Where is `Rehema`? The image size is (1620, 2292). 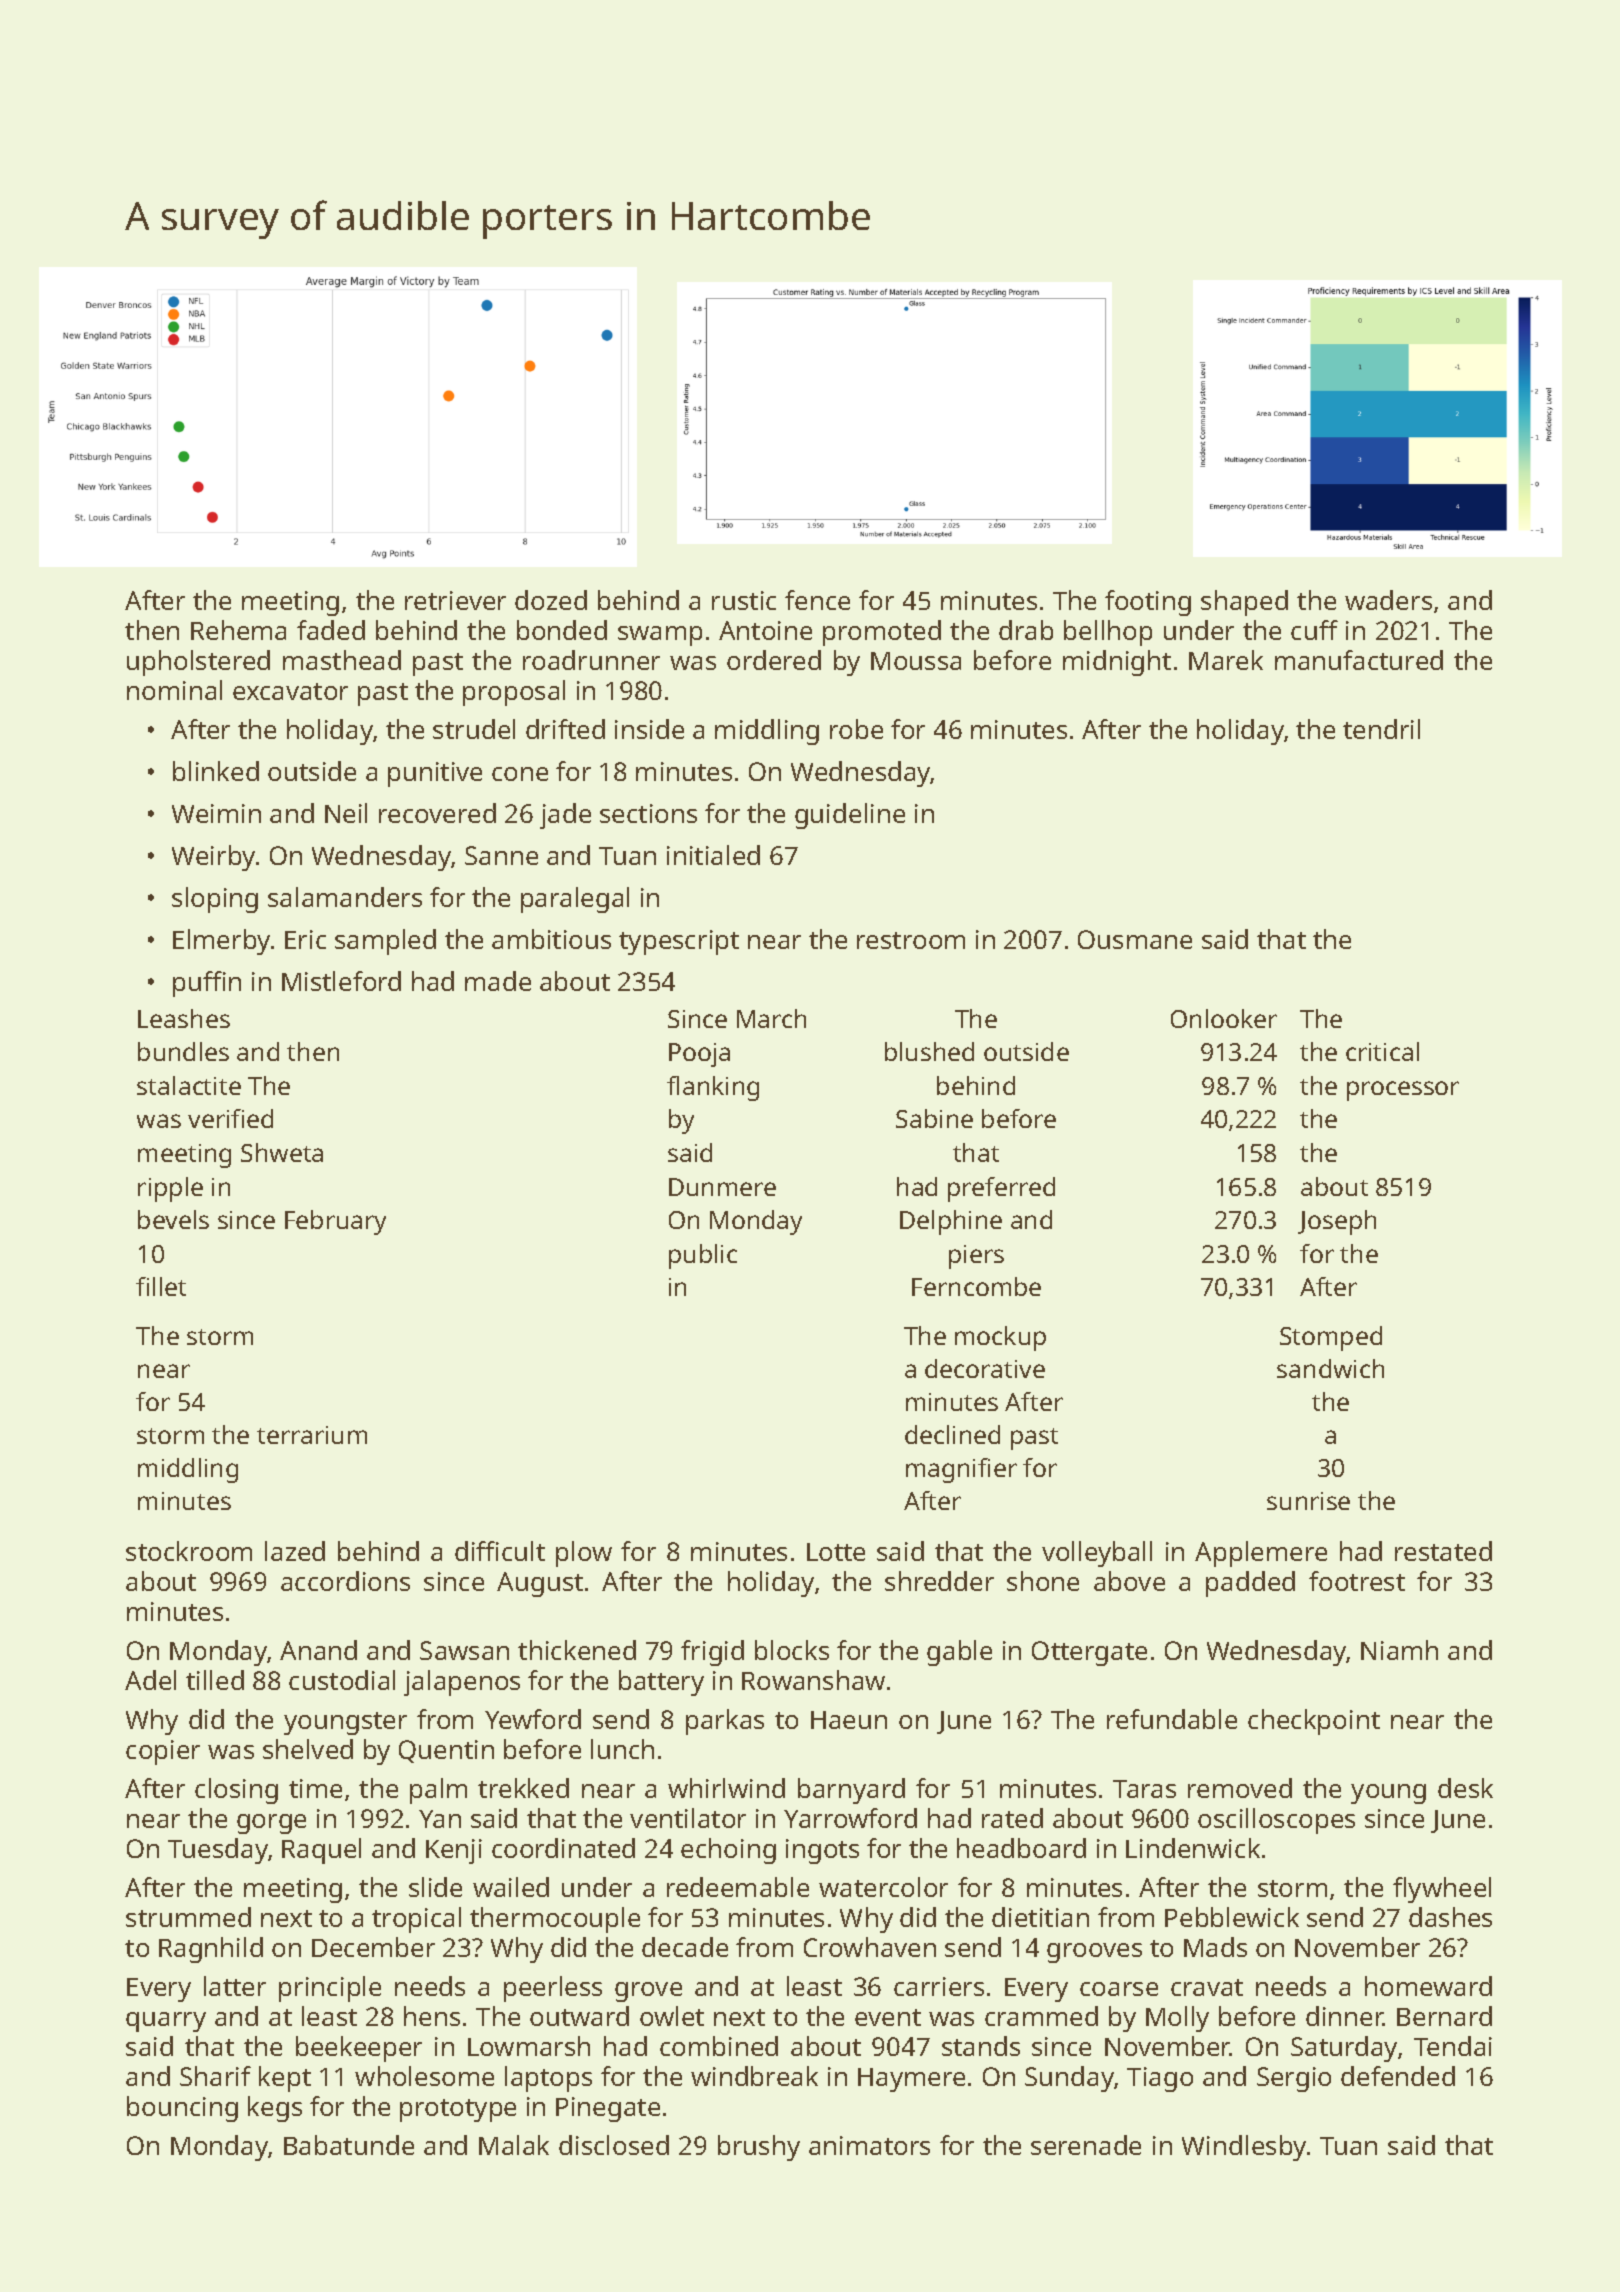
Rehema is located at coordinates (238, 630).
